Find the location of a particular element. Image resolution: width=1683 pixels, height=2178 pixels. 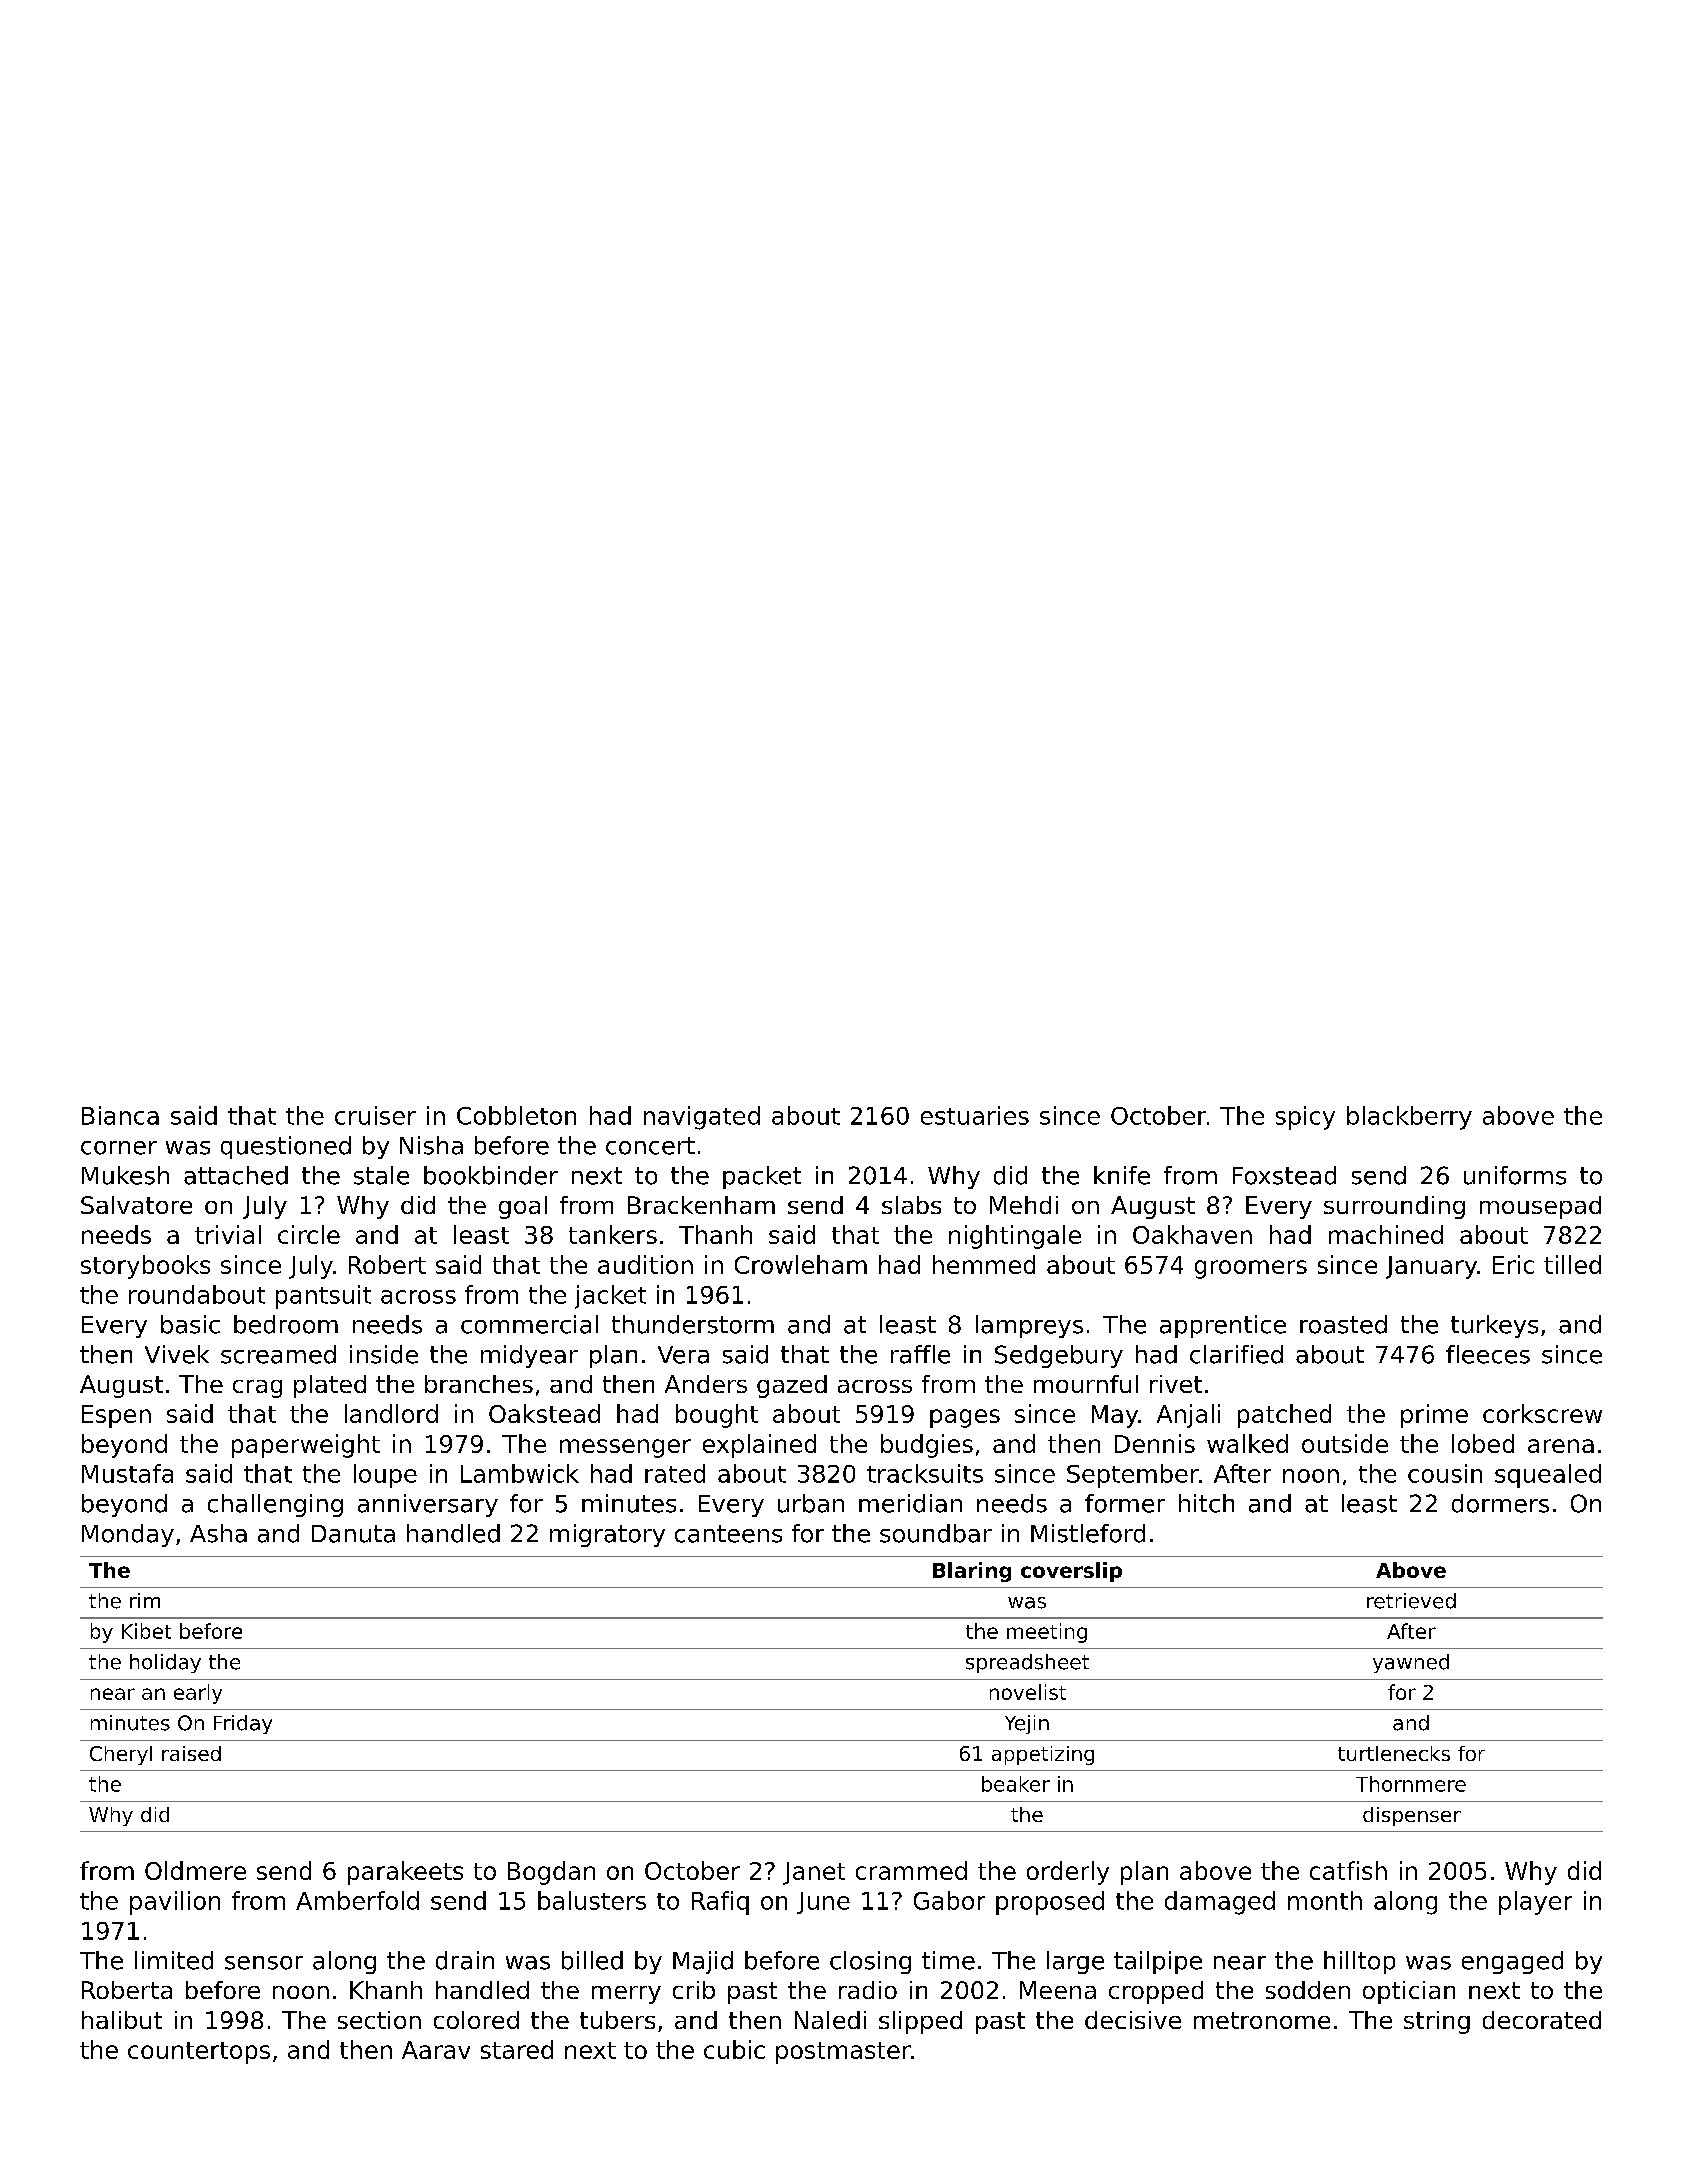

hemmed is located at coordinates (984, 1264).
